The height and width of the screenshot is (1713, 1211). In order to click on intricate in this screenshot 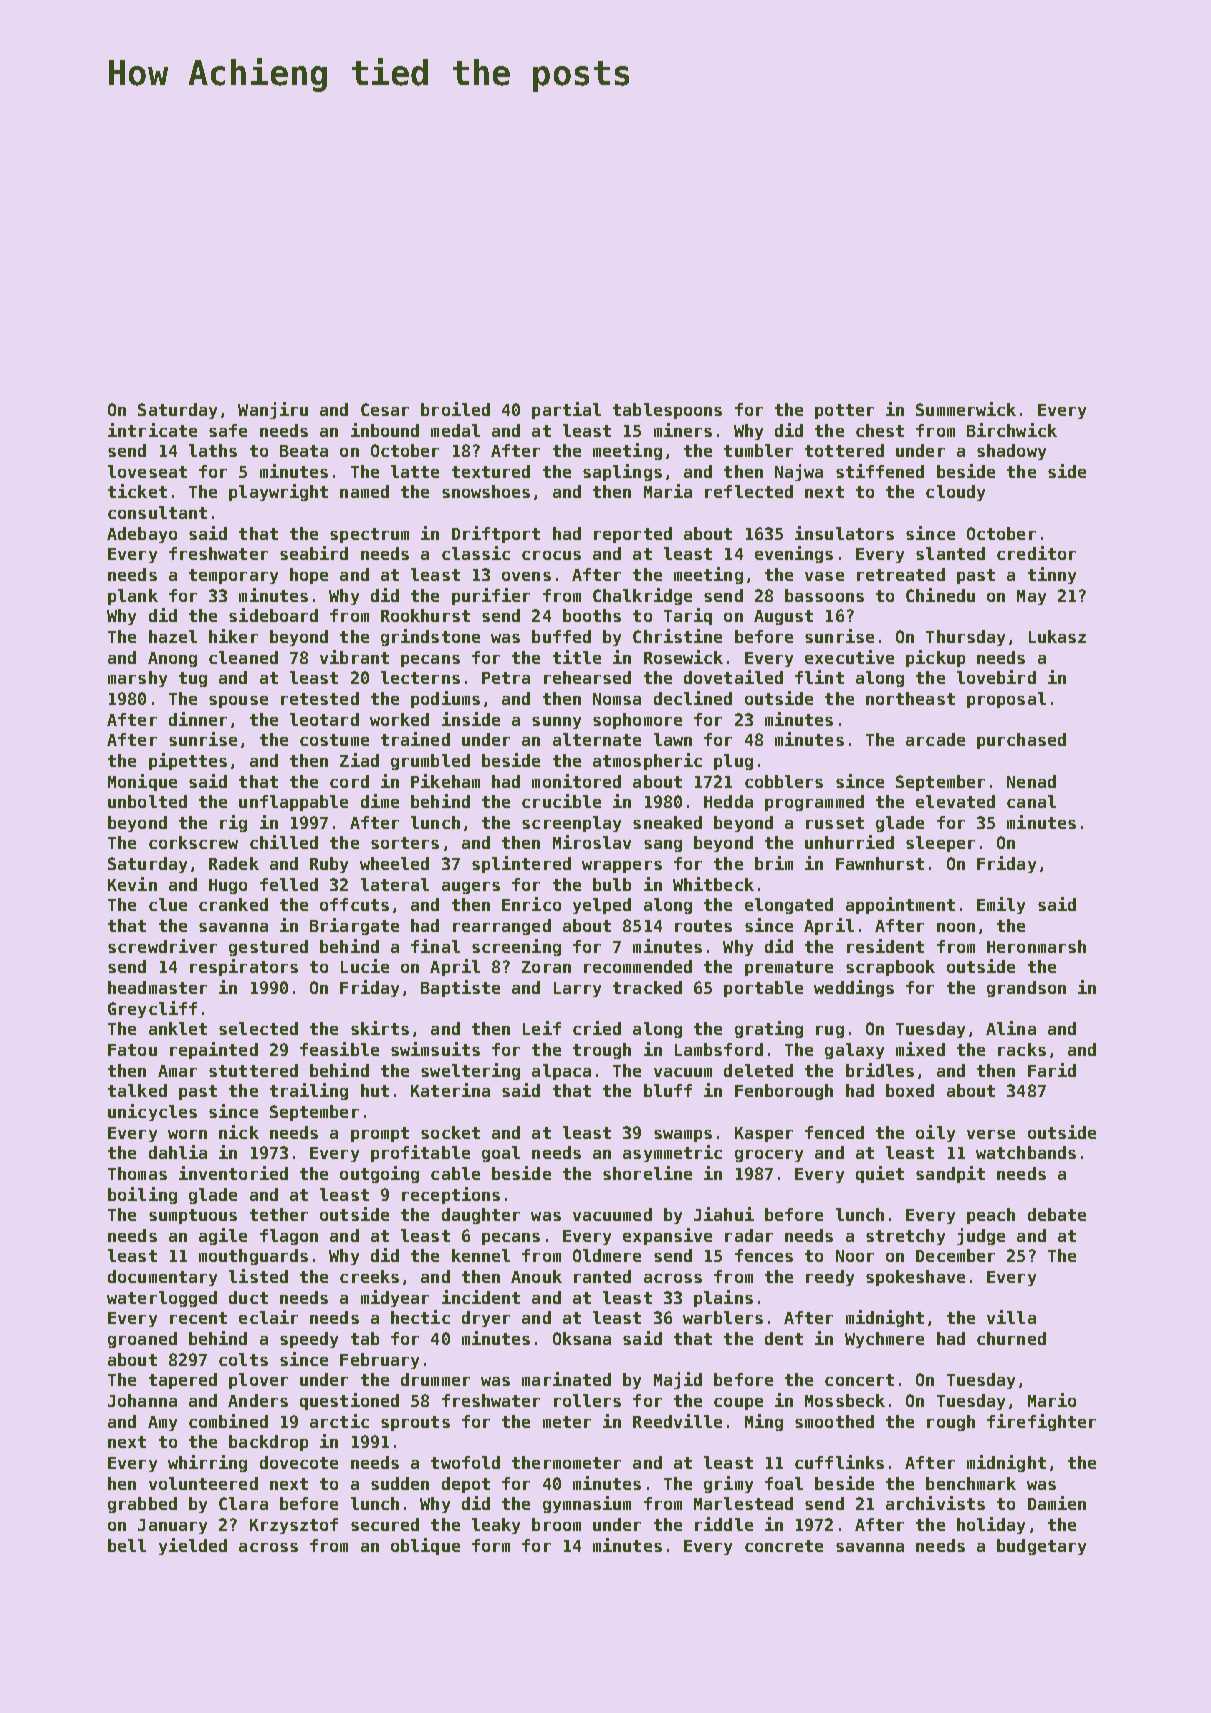, I will do `click(152, 430)`.
